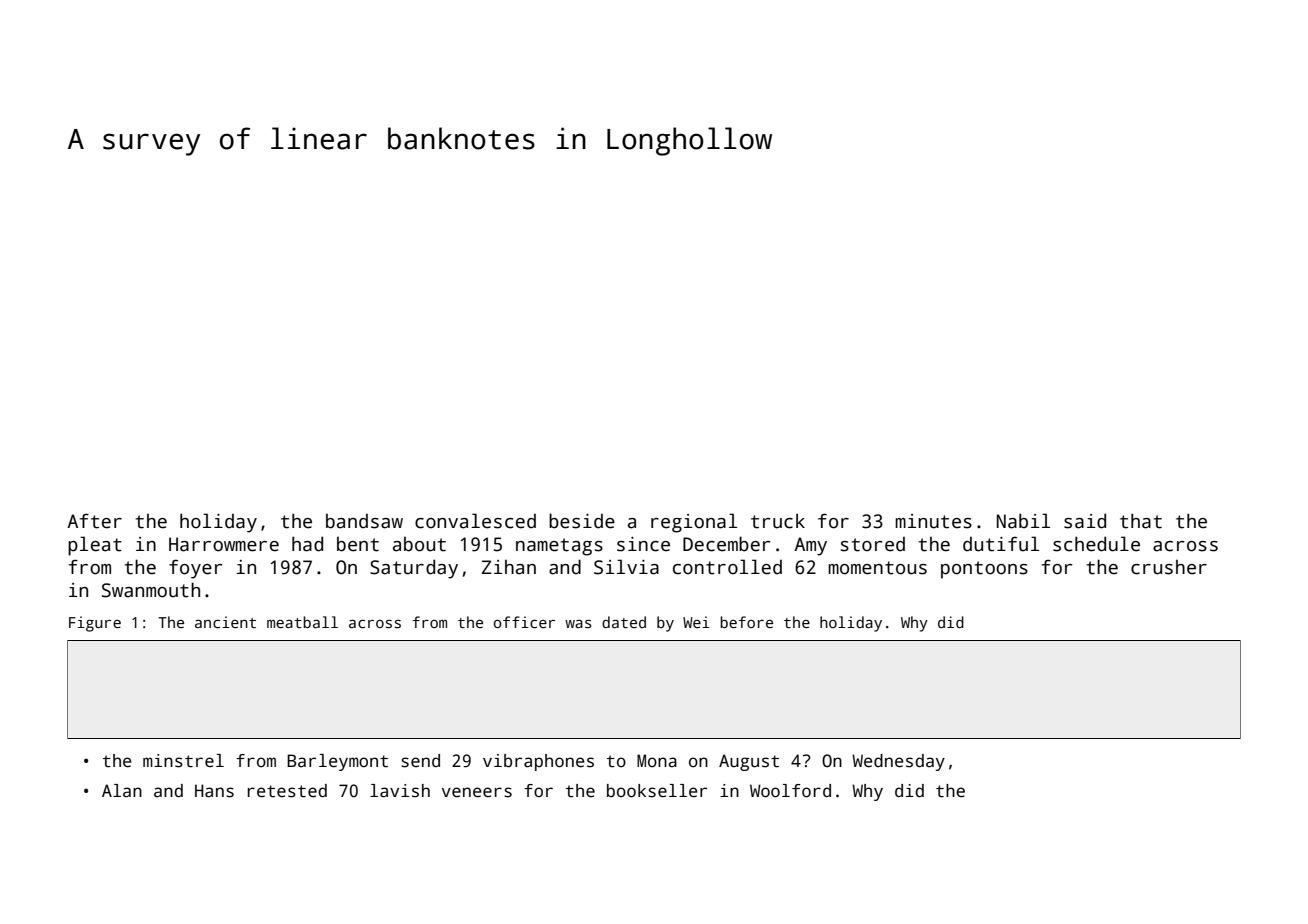 This page has width=1308, height=924. I want to click on Alan, so click(122, 791).
